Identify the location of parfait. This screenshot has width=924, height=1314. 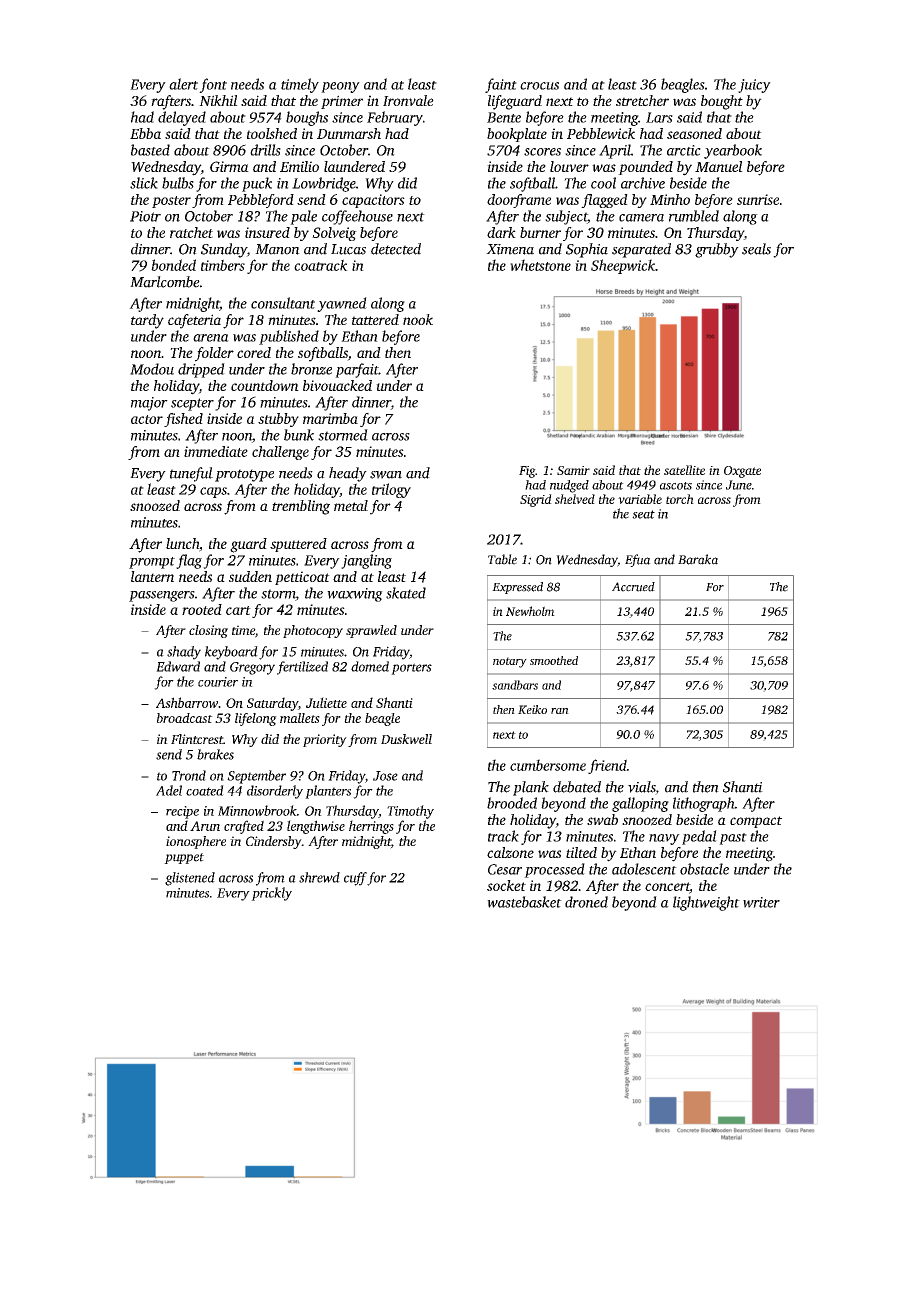
(357, 370).
